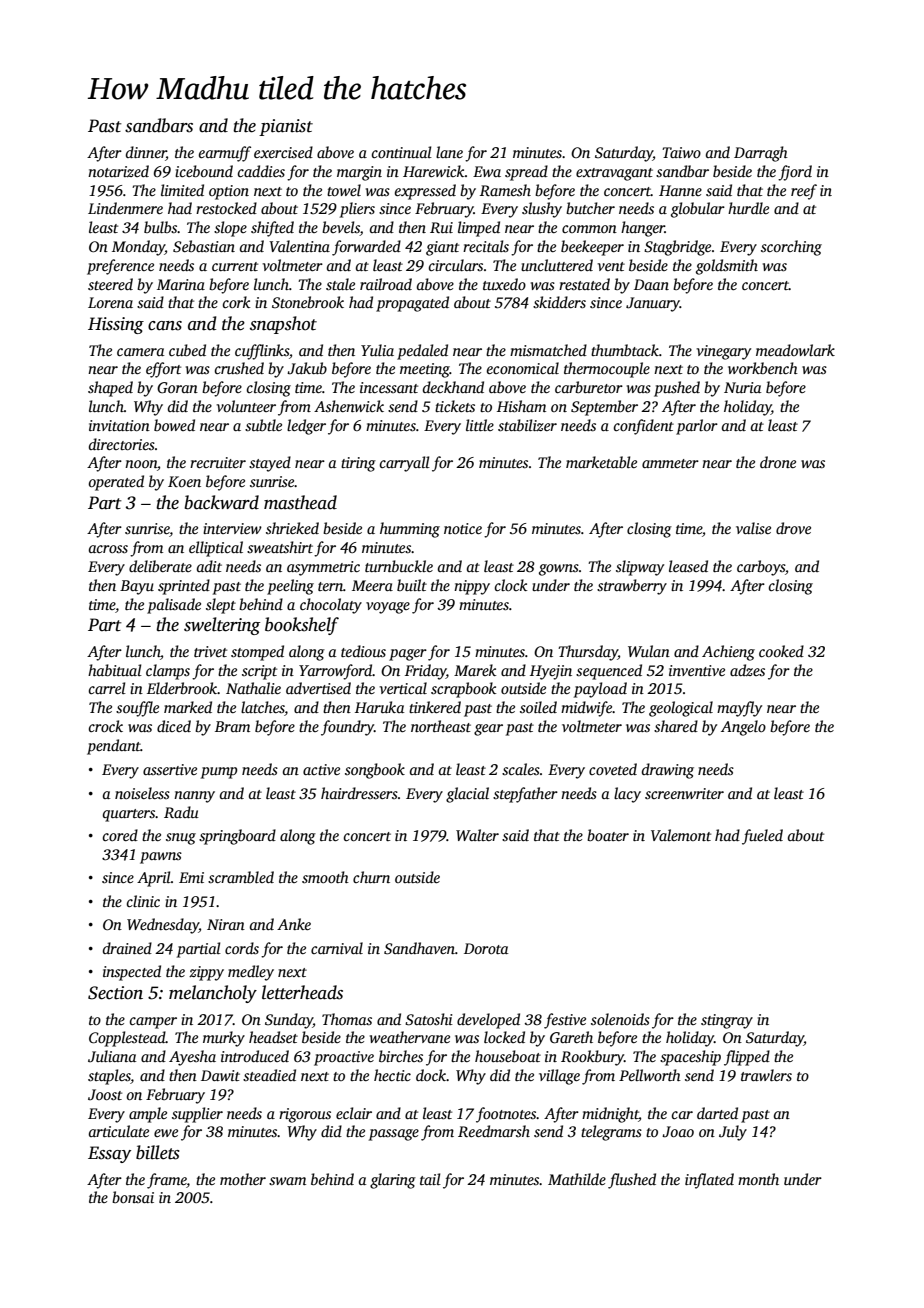 The width and height of the screenshot is (924, 1308). I want to click on tuxedo, so click(504, 284).
